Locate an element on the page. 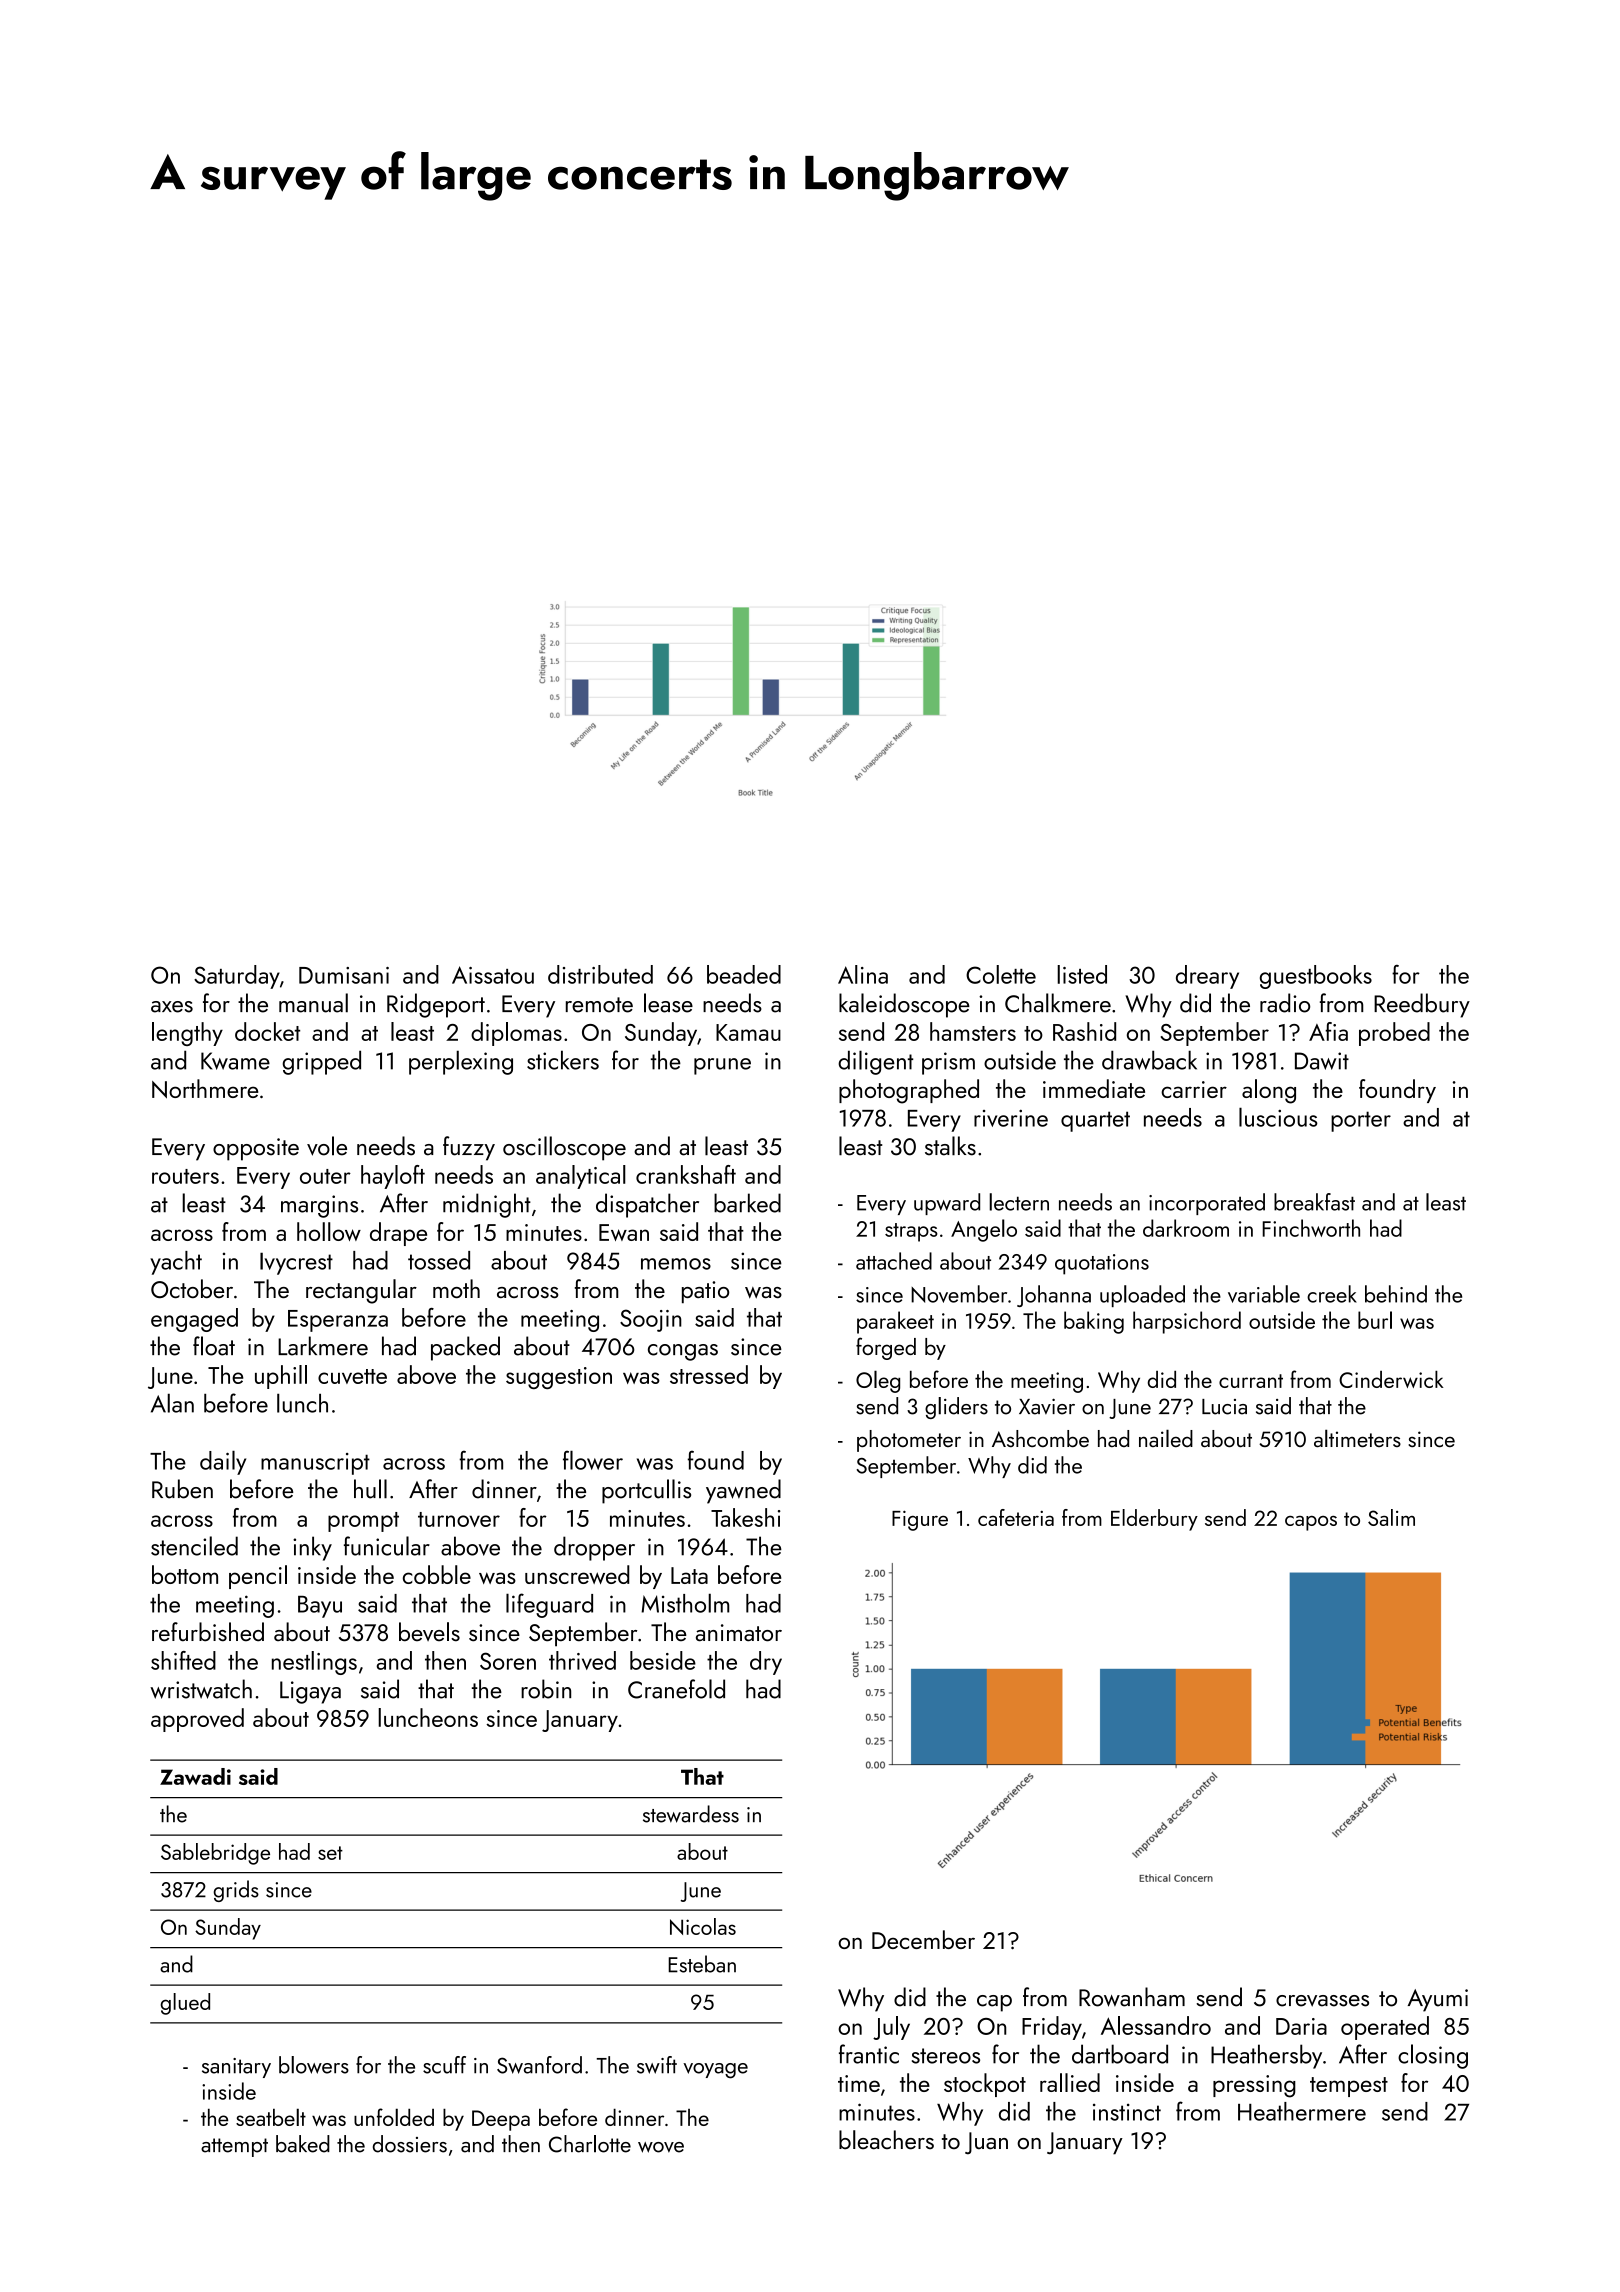 Image resolution: width=1620 pixels, height=2292 pixels. sanitary is located at coordinates (236, 2068).
